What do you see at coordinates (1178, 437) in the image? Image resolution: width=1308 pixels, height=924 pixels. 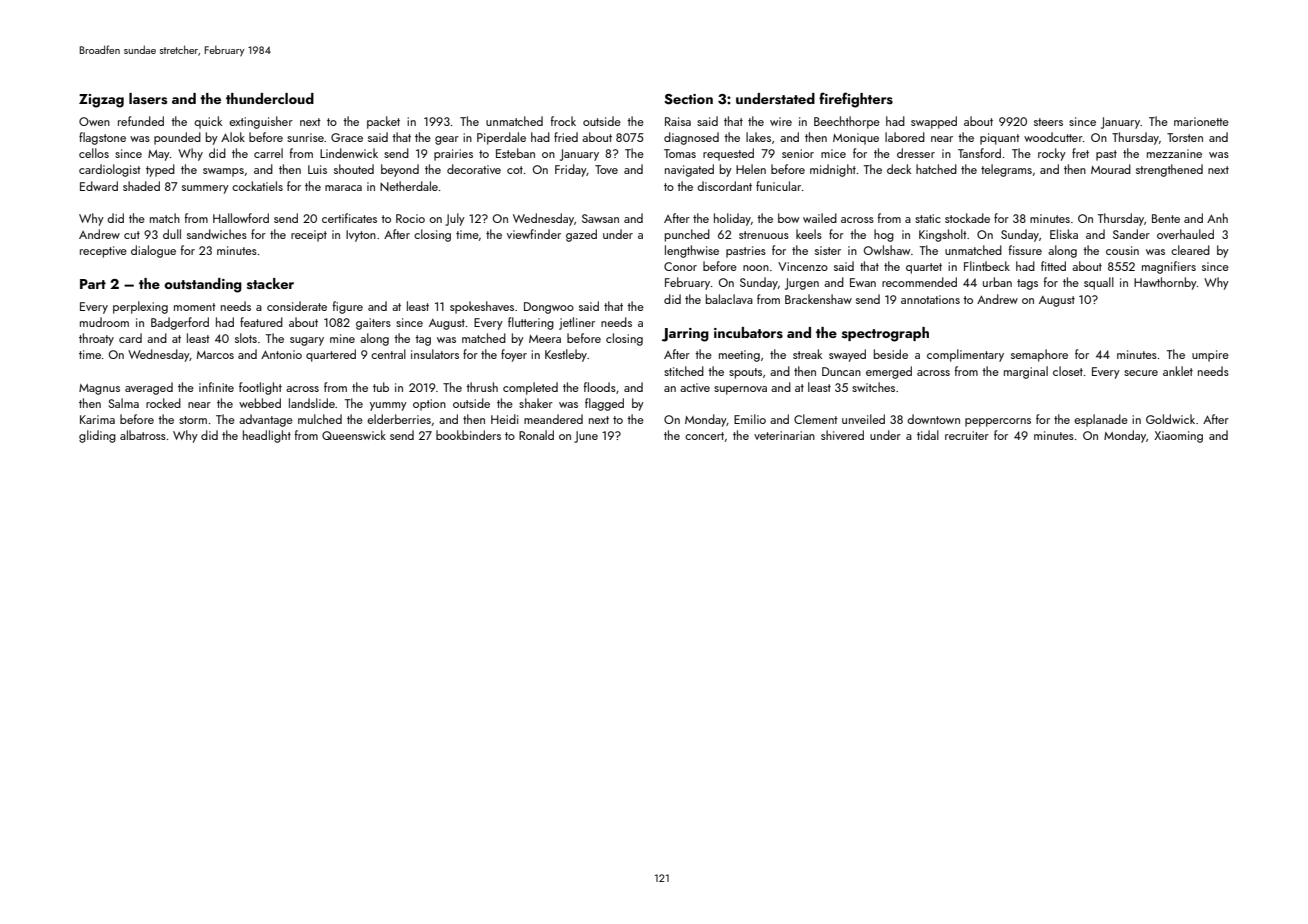 I see `Xiaoming` at bounding box center [1178, 437].
